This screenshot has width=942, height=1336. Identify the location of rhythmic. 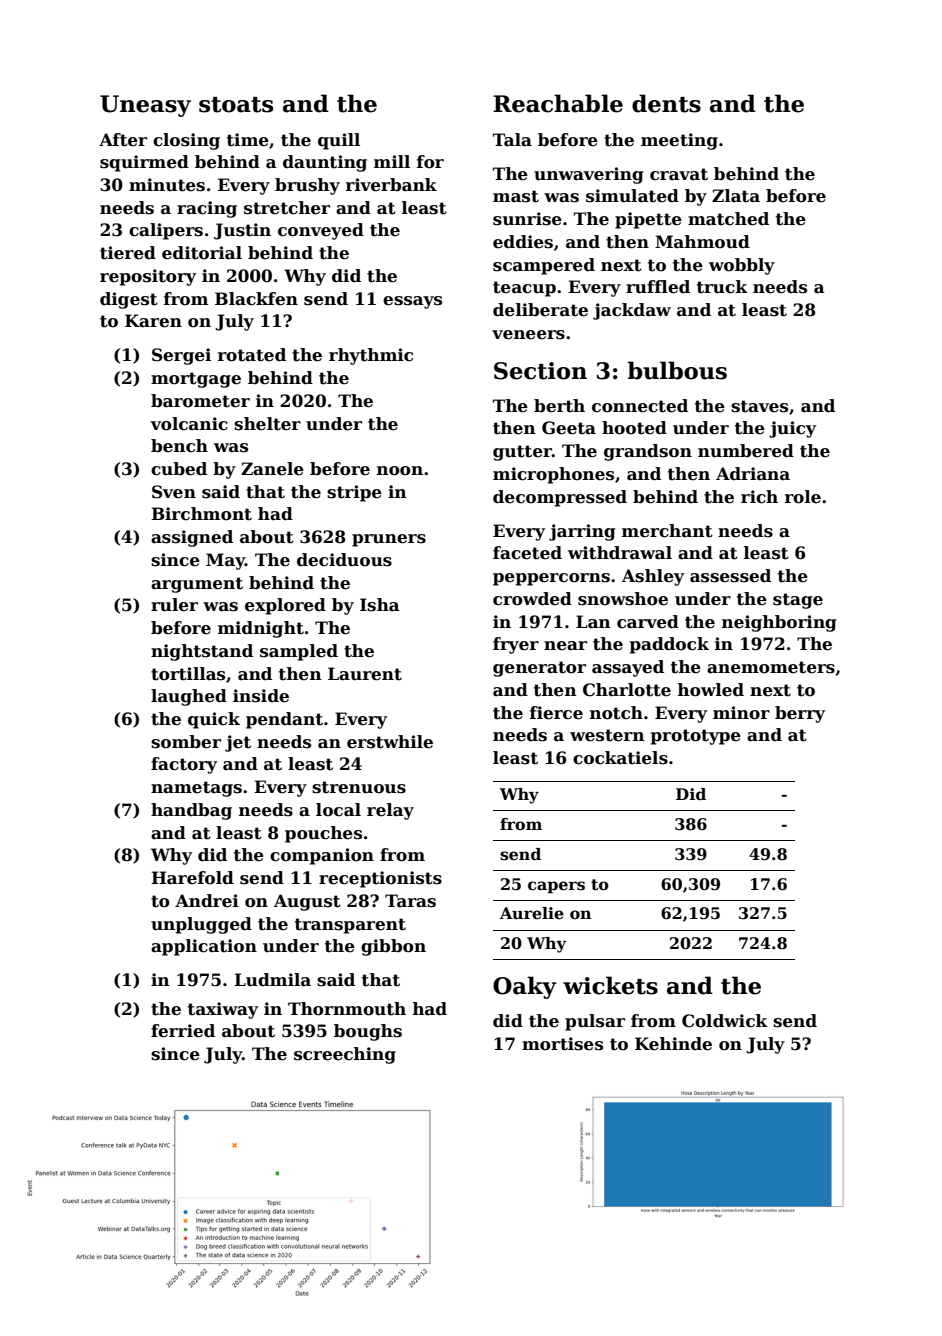
(371, 356).
